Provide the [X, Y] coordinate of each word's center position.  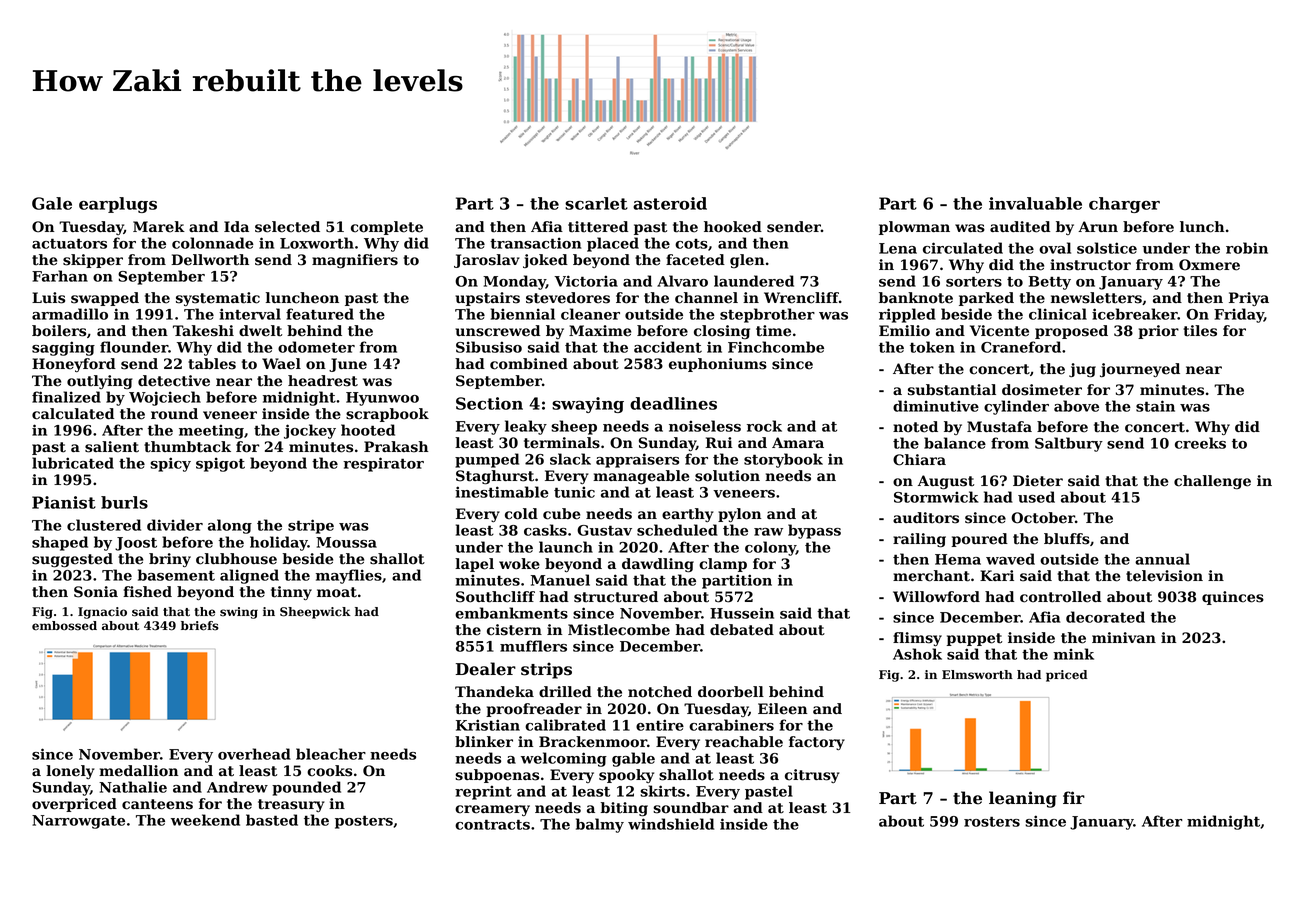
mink [1074, 654]
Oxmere [1209, 265]
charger [1124, 205]
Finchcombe [776, 347]
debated [742, 630]
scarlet [596, 203]
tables [212, 364]
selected [287, 227]
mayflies [349, 576]
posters [364, 822]
